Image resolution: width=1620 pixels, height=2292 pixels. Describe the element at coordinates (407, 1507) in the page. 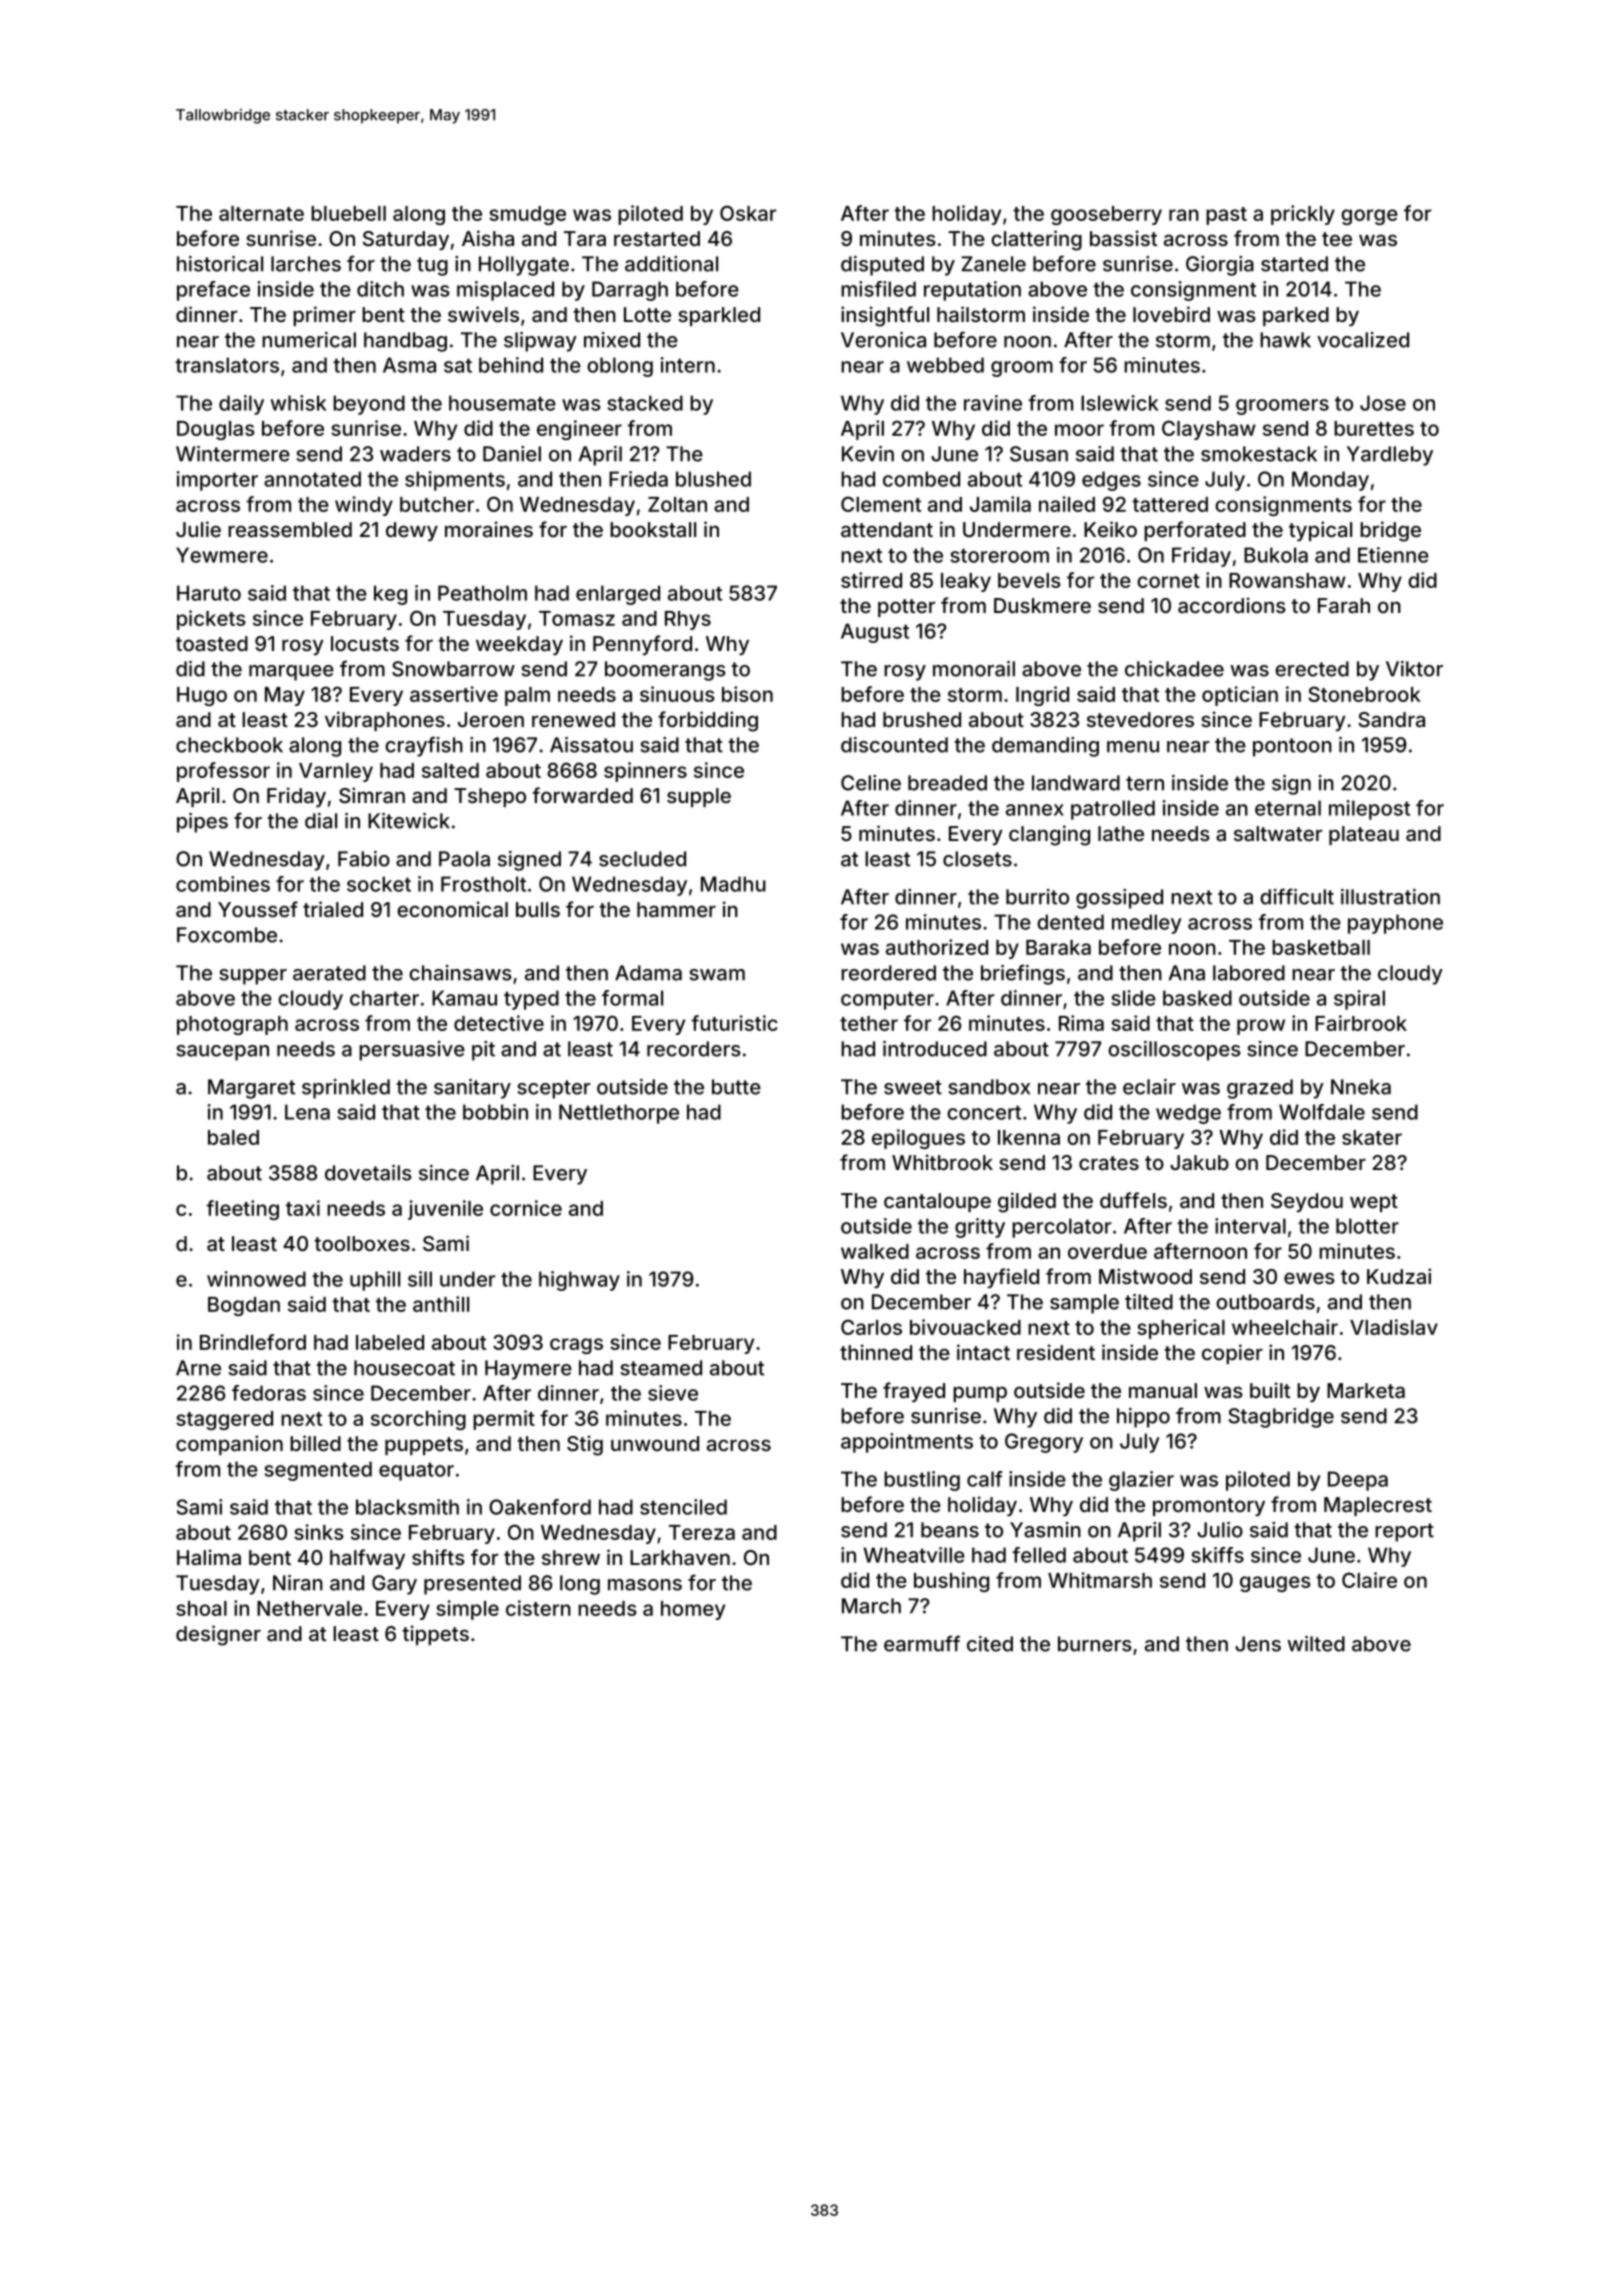

I see `blacksmith` at that location.
